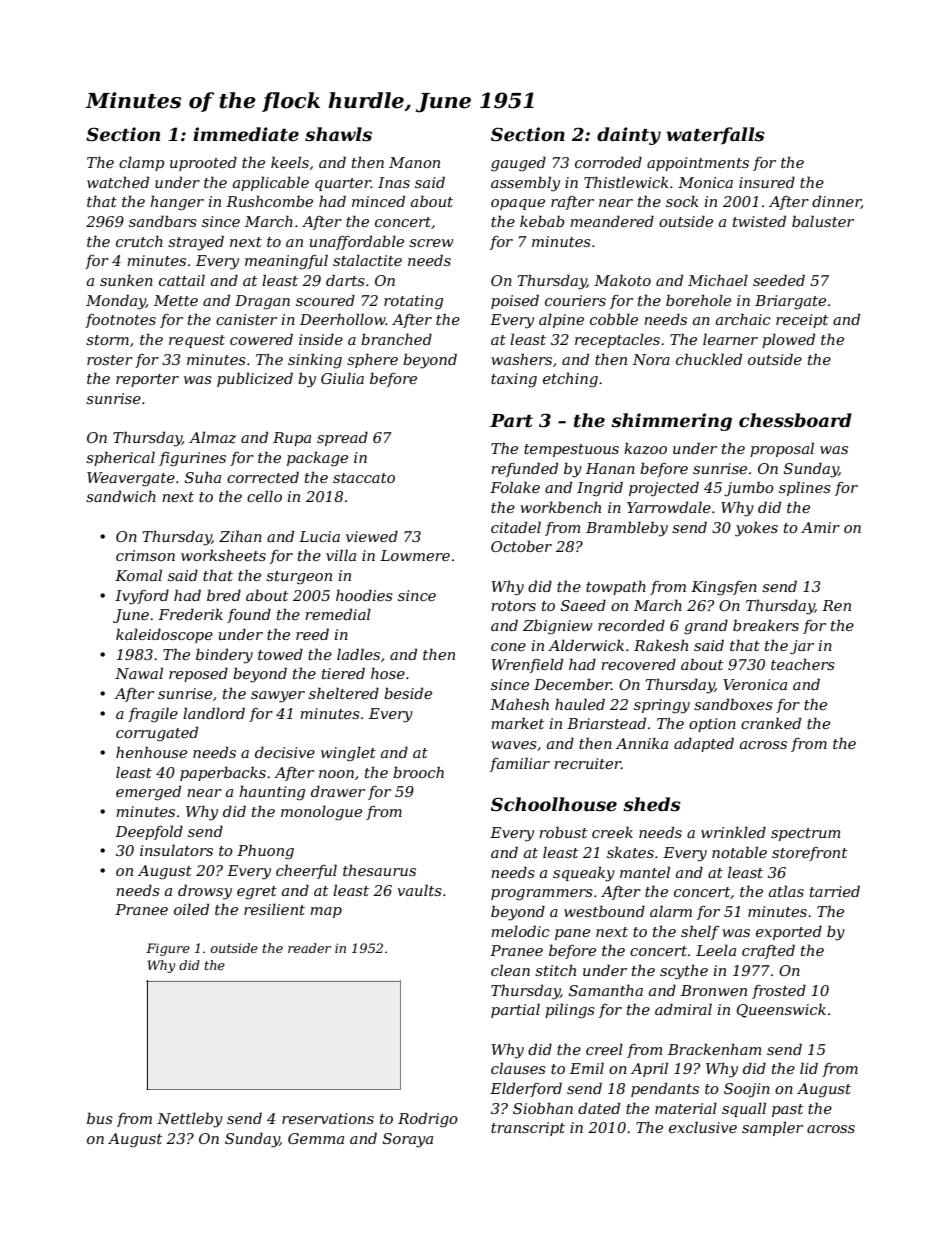  What do you see at coordinates (176, 850) in the page?
I see `insulators` at bounding box center [176, 850].
